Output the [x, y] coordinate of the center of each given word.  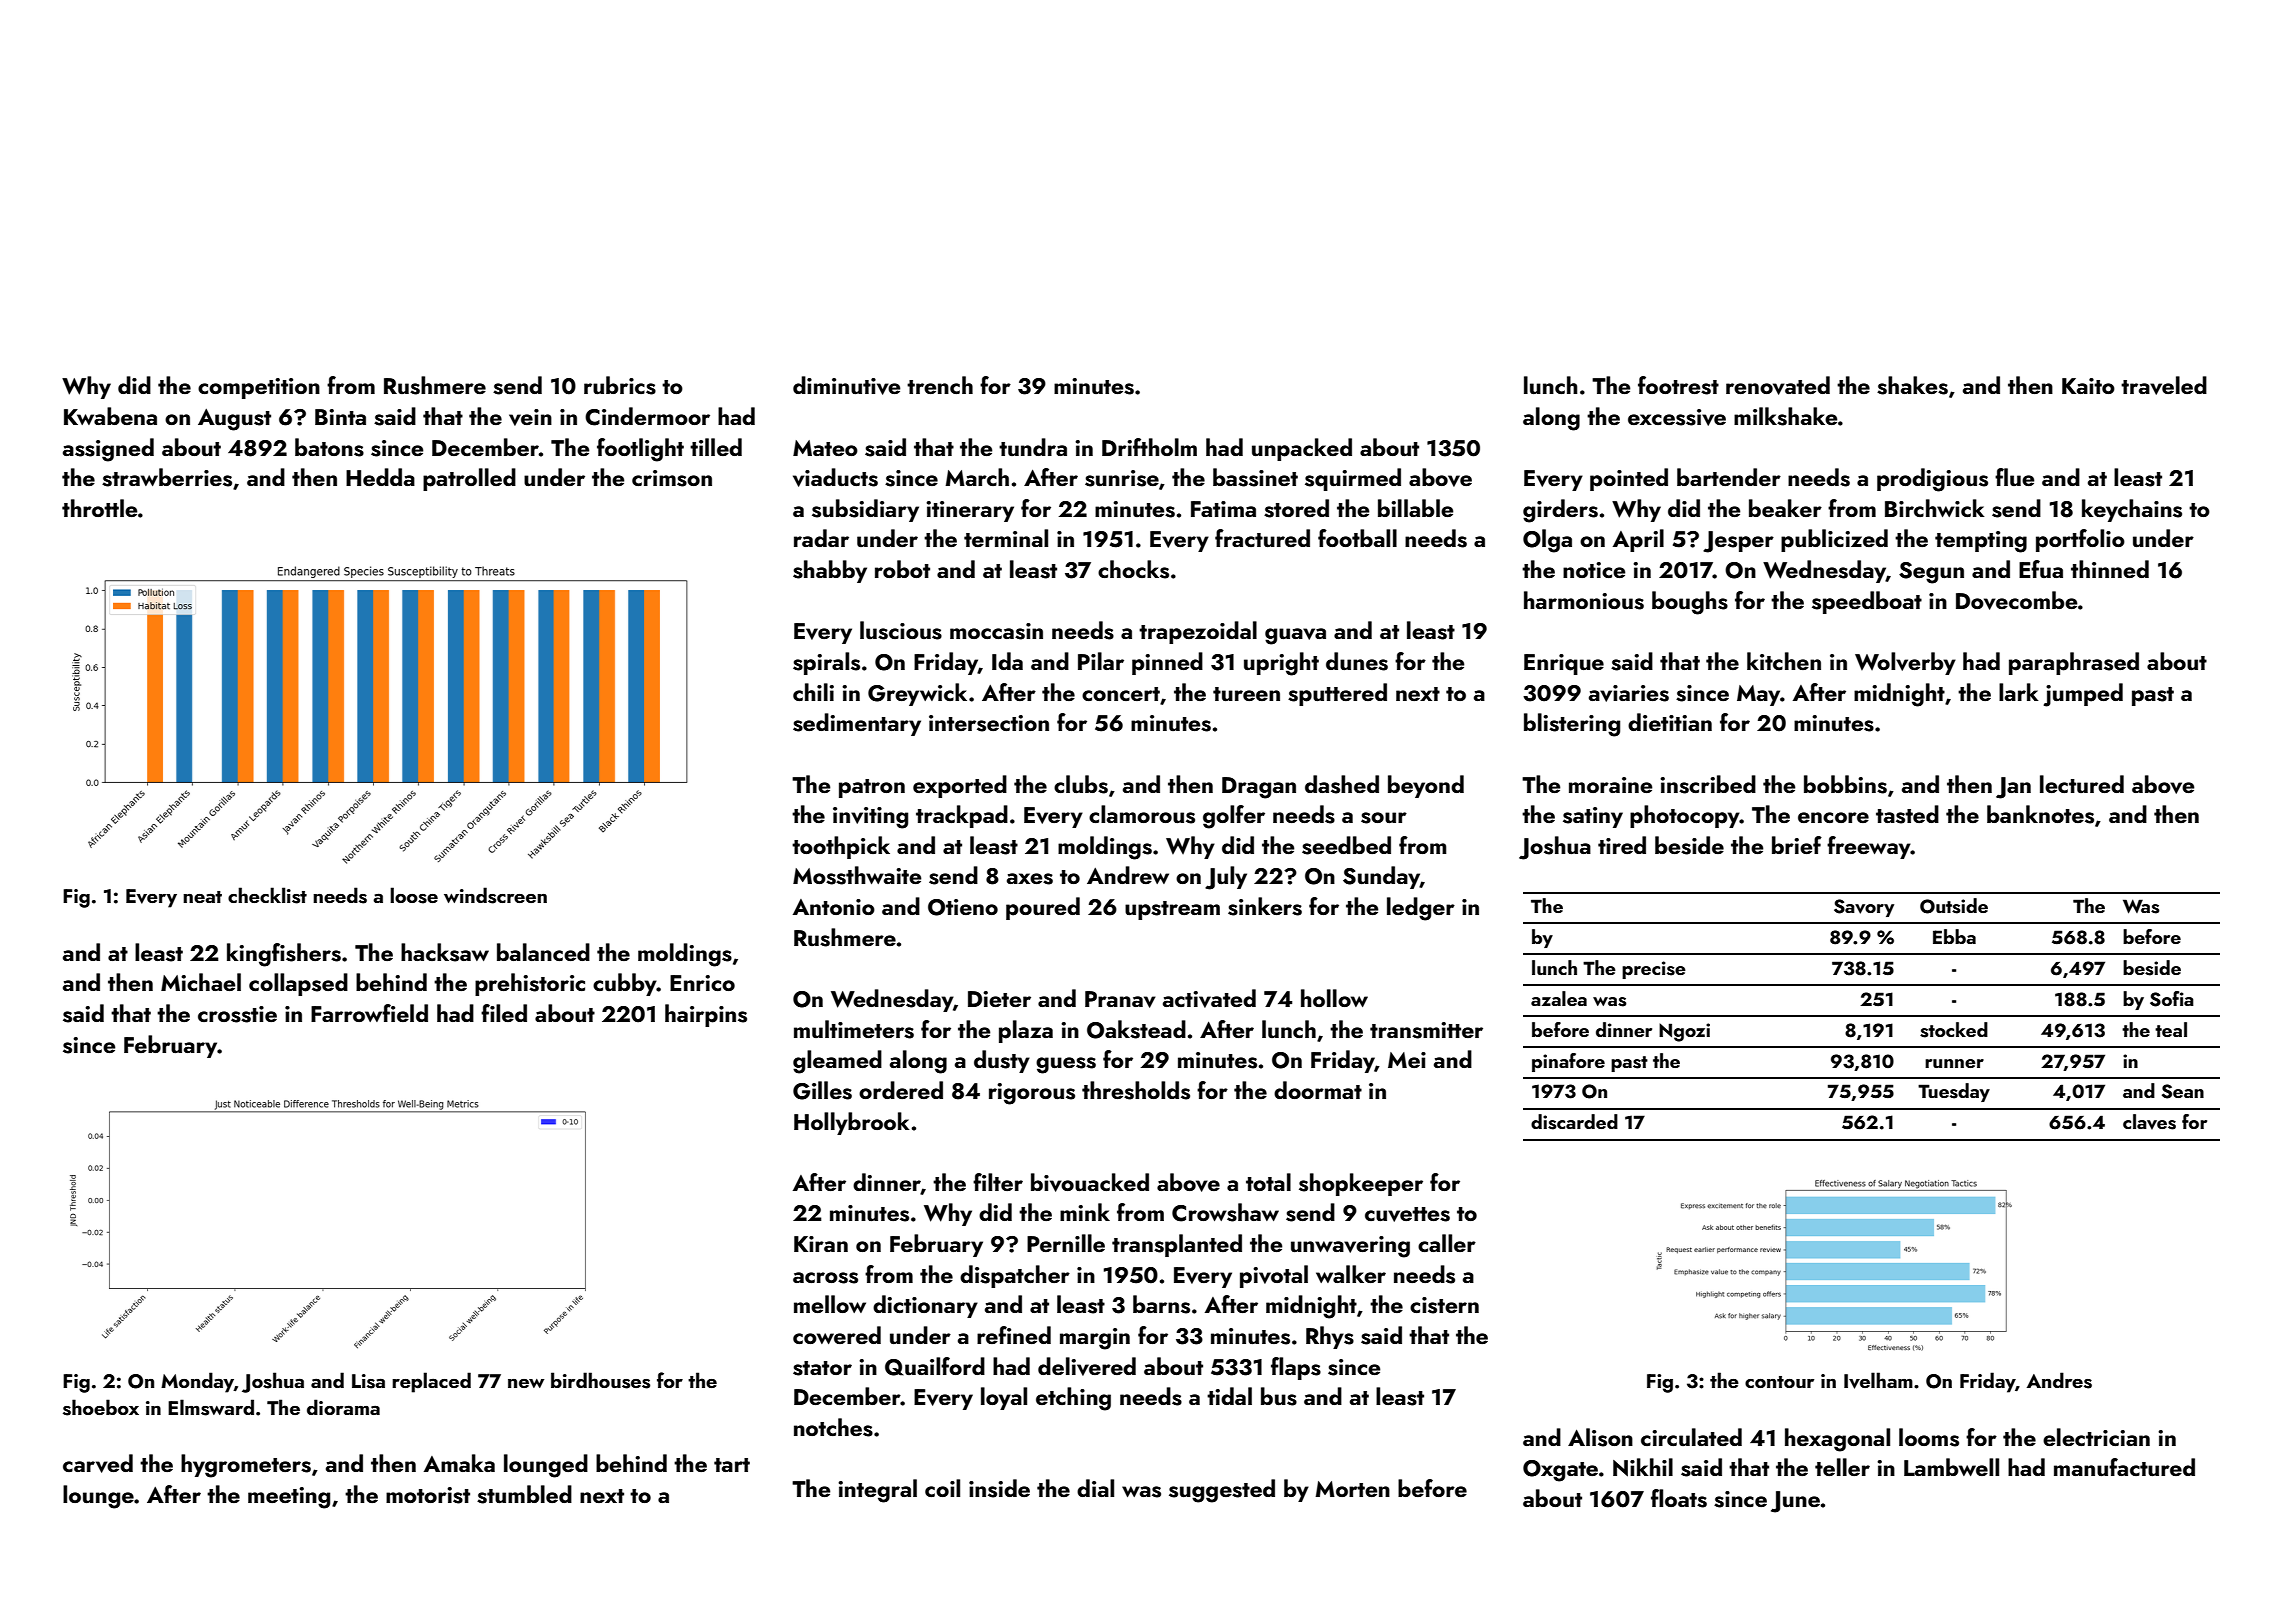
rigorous [1032, 1094]
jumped [2083, 695]
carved [98, 1463]
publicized [1834, 540]
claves [2149, 1122]
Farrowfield [369, 1013]
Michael [201, 982]
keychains [2132, 510]
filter [998, 1182]
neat [202, 897]
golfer [1234, 817]
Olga [1547, 541]
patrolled [469, 479]
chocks [1133, 569]
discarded [1574, 1122]
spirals [826, 663]
